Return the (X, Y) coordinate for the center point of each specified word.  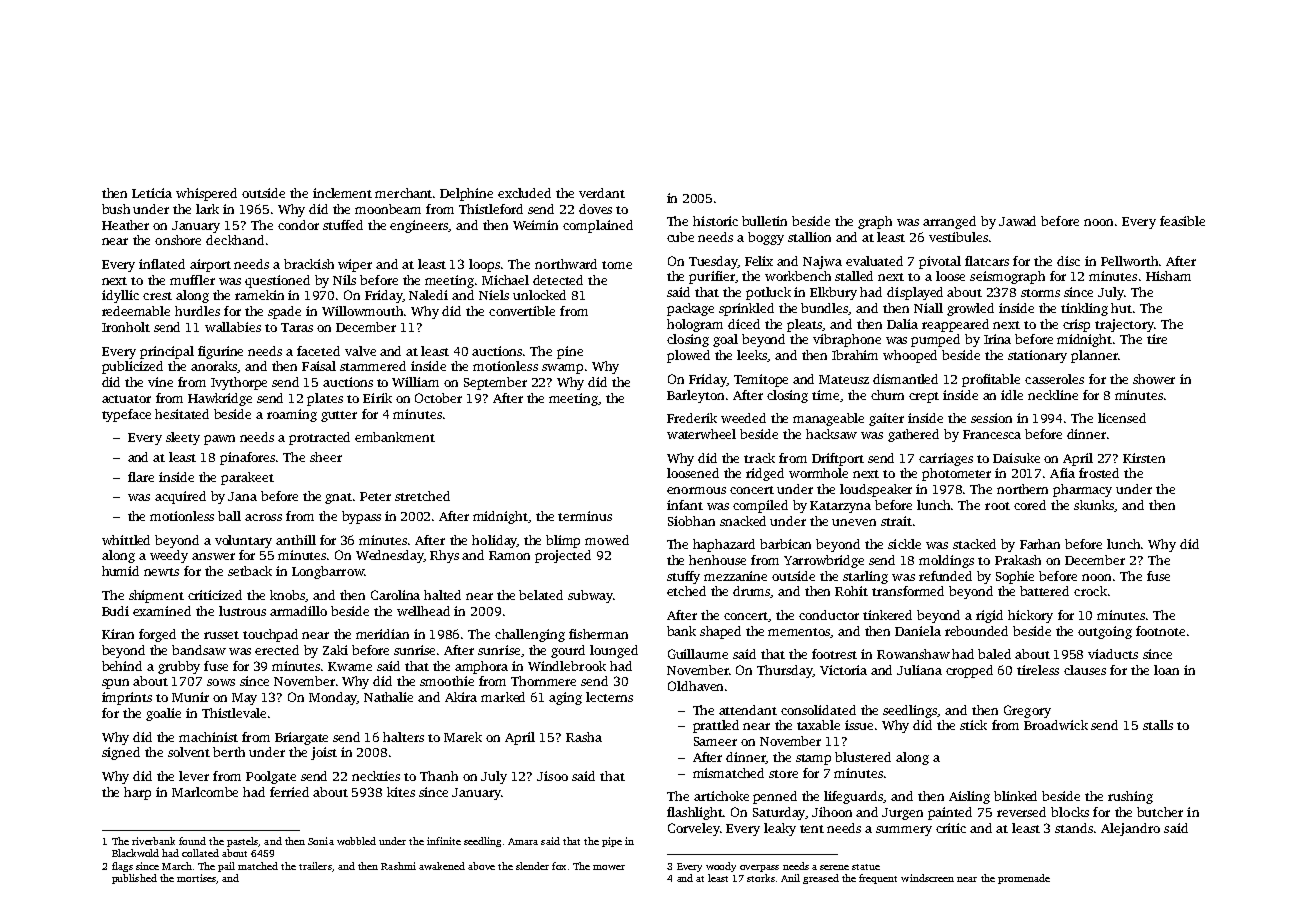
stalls (1158, 725)
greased (821, 879)
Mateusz (844, 379)
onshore (178, 240)
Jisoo (552, 776)
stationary (1037, 356)
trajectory (1124, 325)
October (438, 398)
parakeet (247, 478)
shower (1154, 379)
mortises (196, 878)
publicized (132, 367)
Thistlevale (234, 713)
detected (558, 280)
